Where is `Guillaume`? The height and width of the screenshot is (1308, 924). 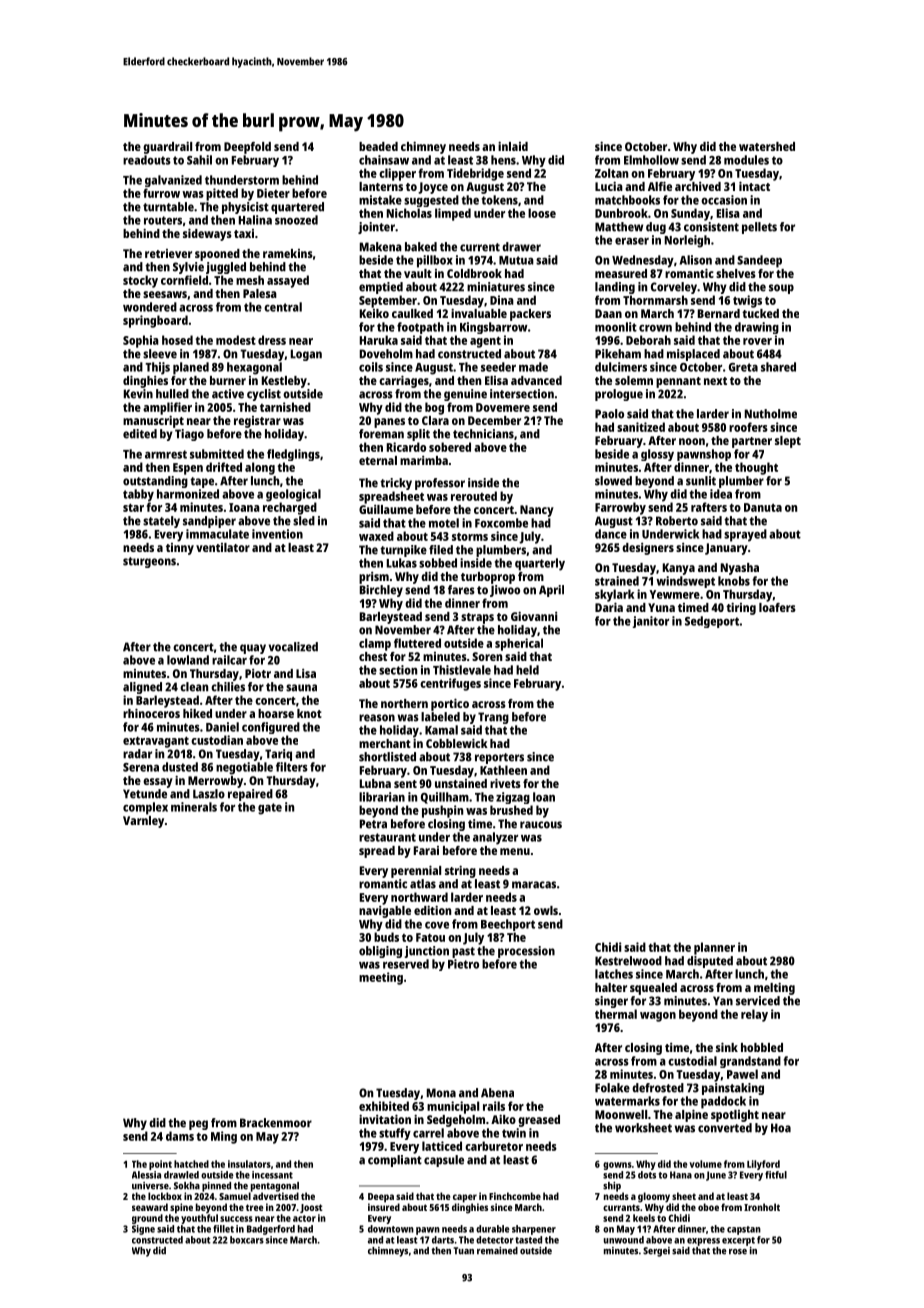
Guillaume is located at coordinates (386, 509).
